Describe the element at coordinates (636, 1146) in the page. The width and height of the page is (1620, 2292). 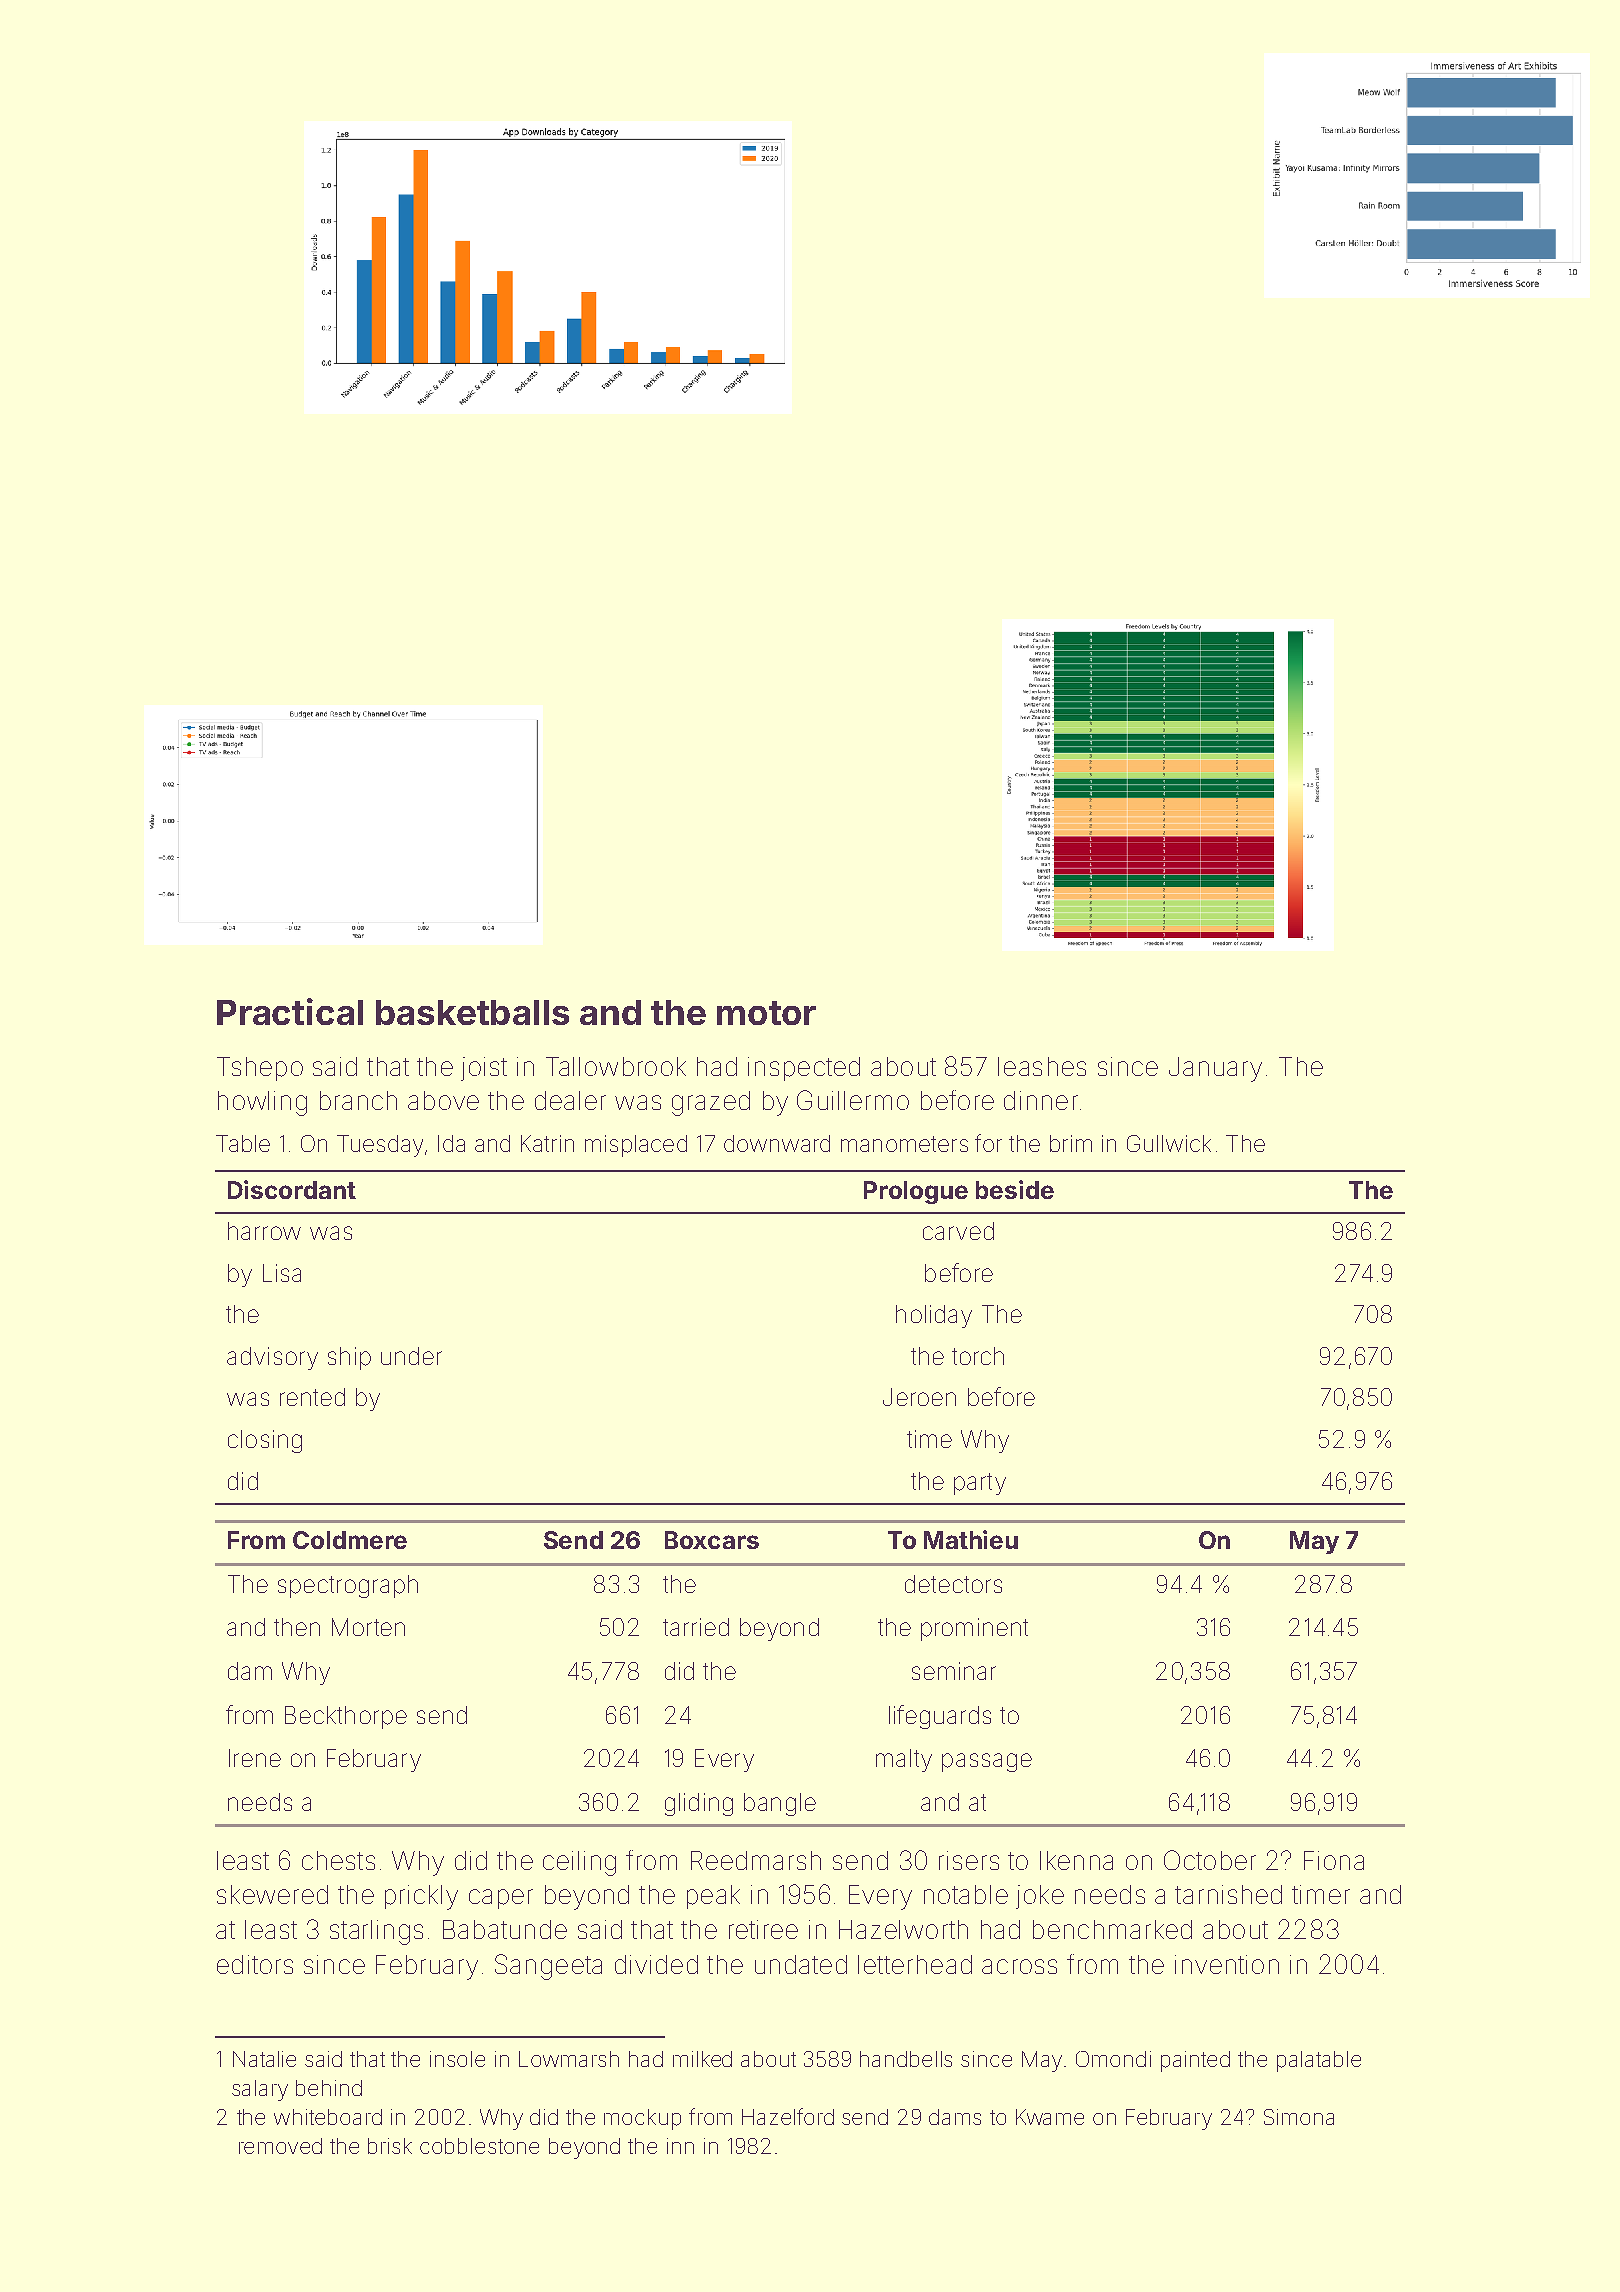
I see `misplaced` at that location.
